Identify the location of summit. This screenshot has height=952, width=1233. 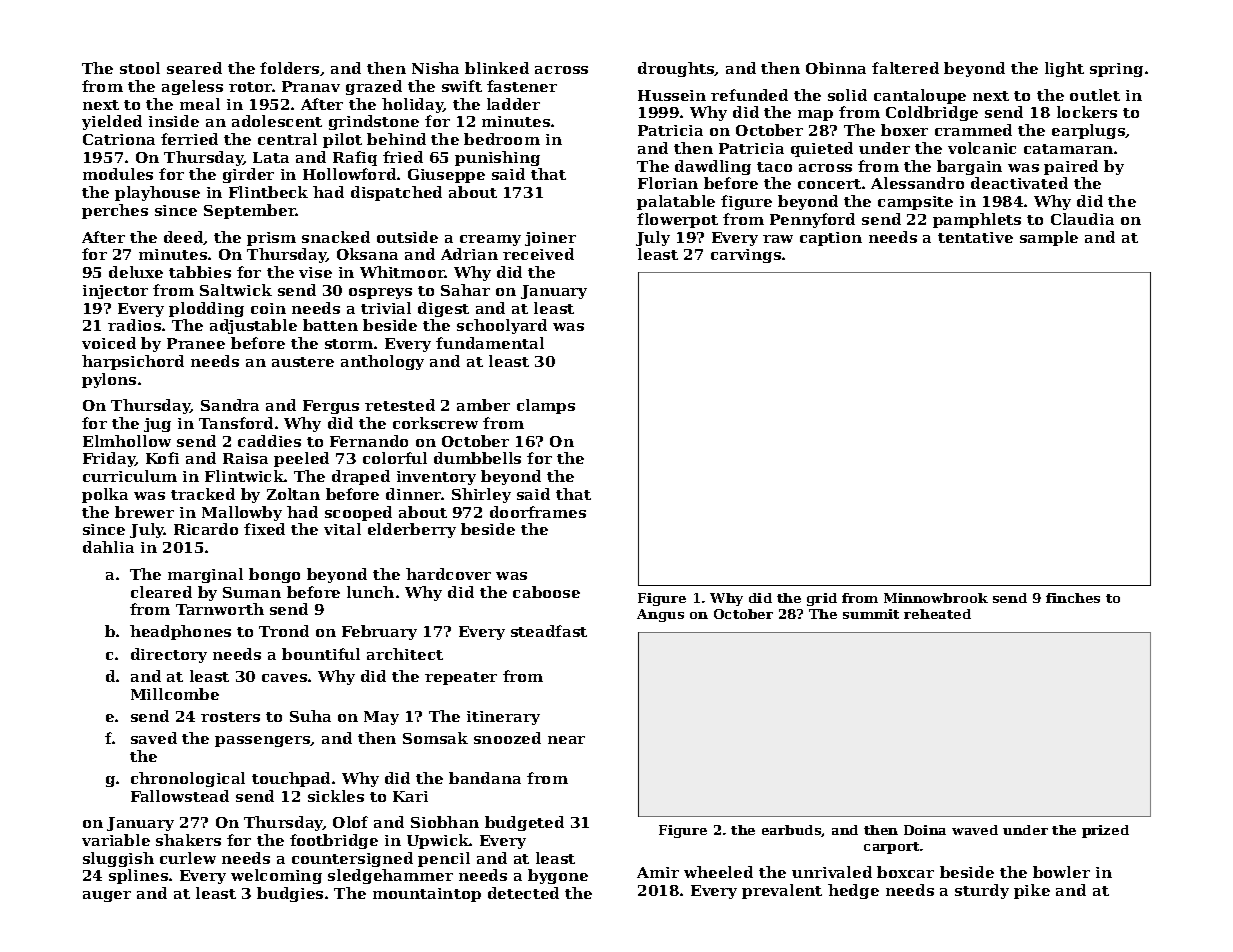
(871, 614).
